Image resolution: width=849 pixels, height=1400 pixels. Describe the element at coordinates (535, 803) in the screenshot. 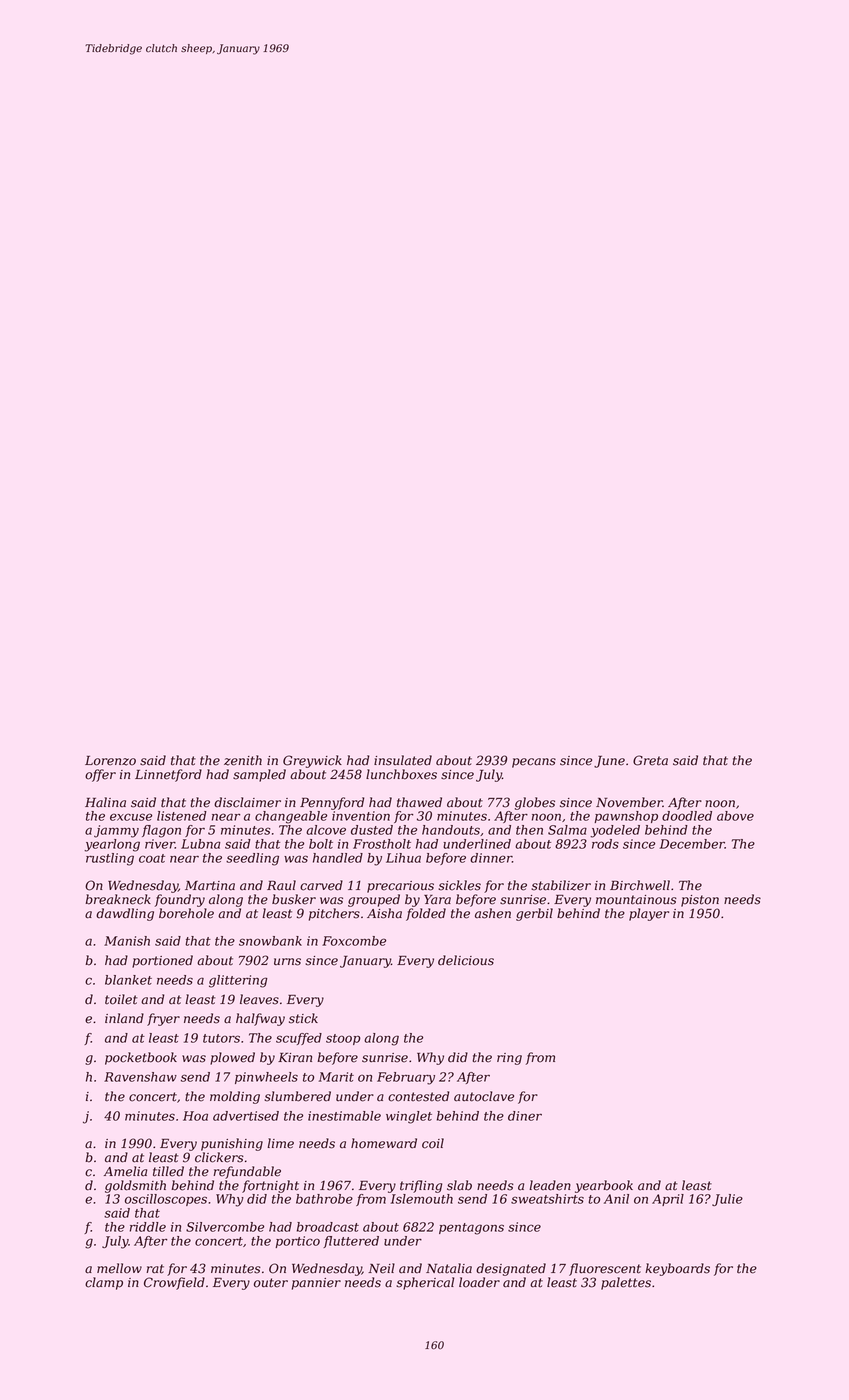

I see `globes` at that location.
